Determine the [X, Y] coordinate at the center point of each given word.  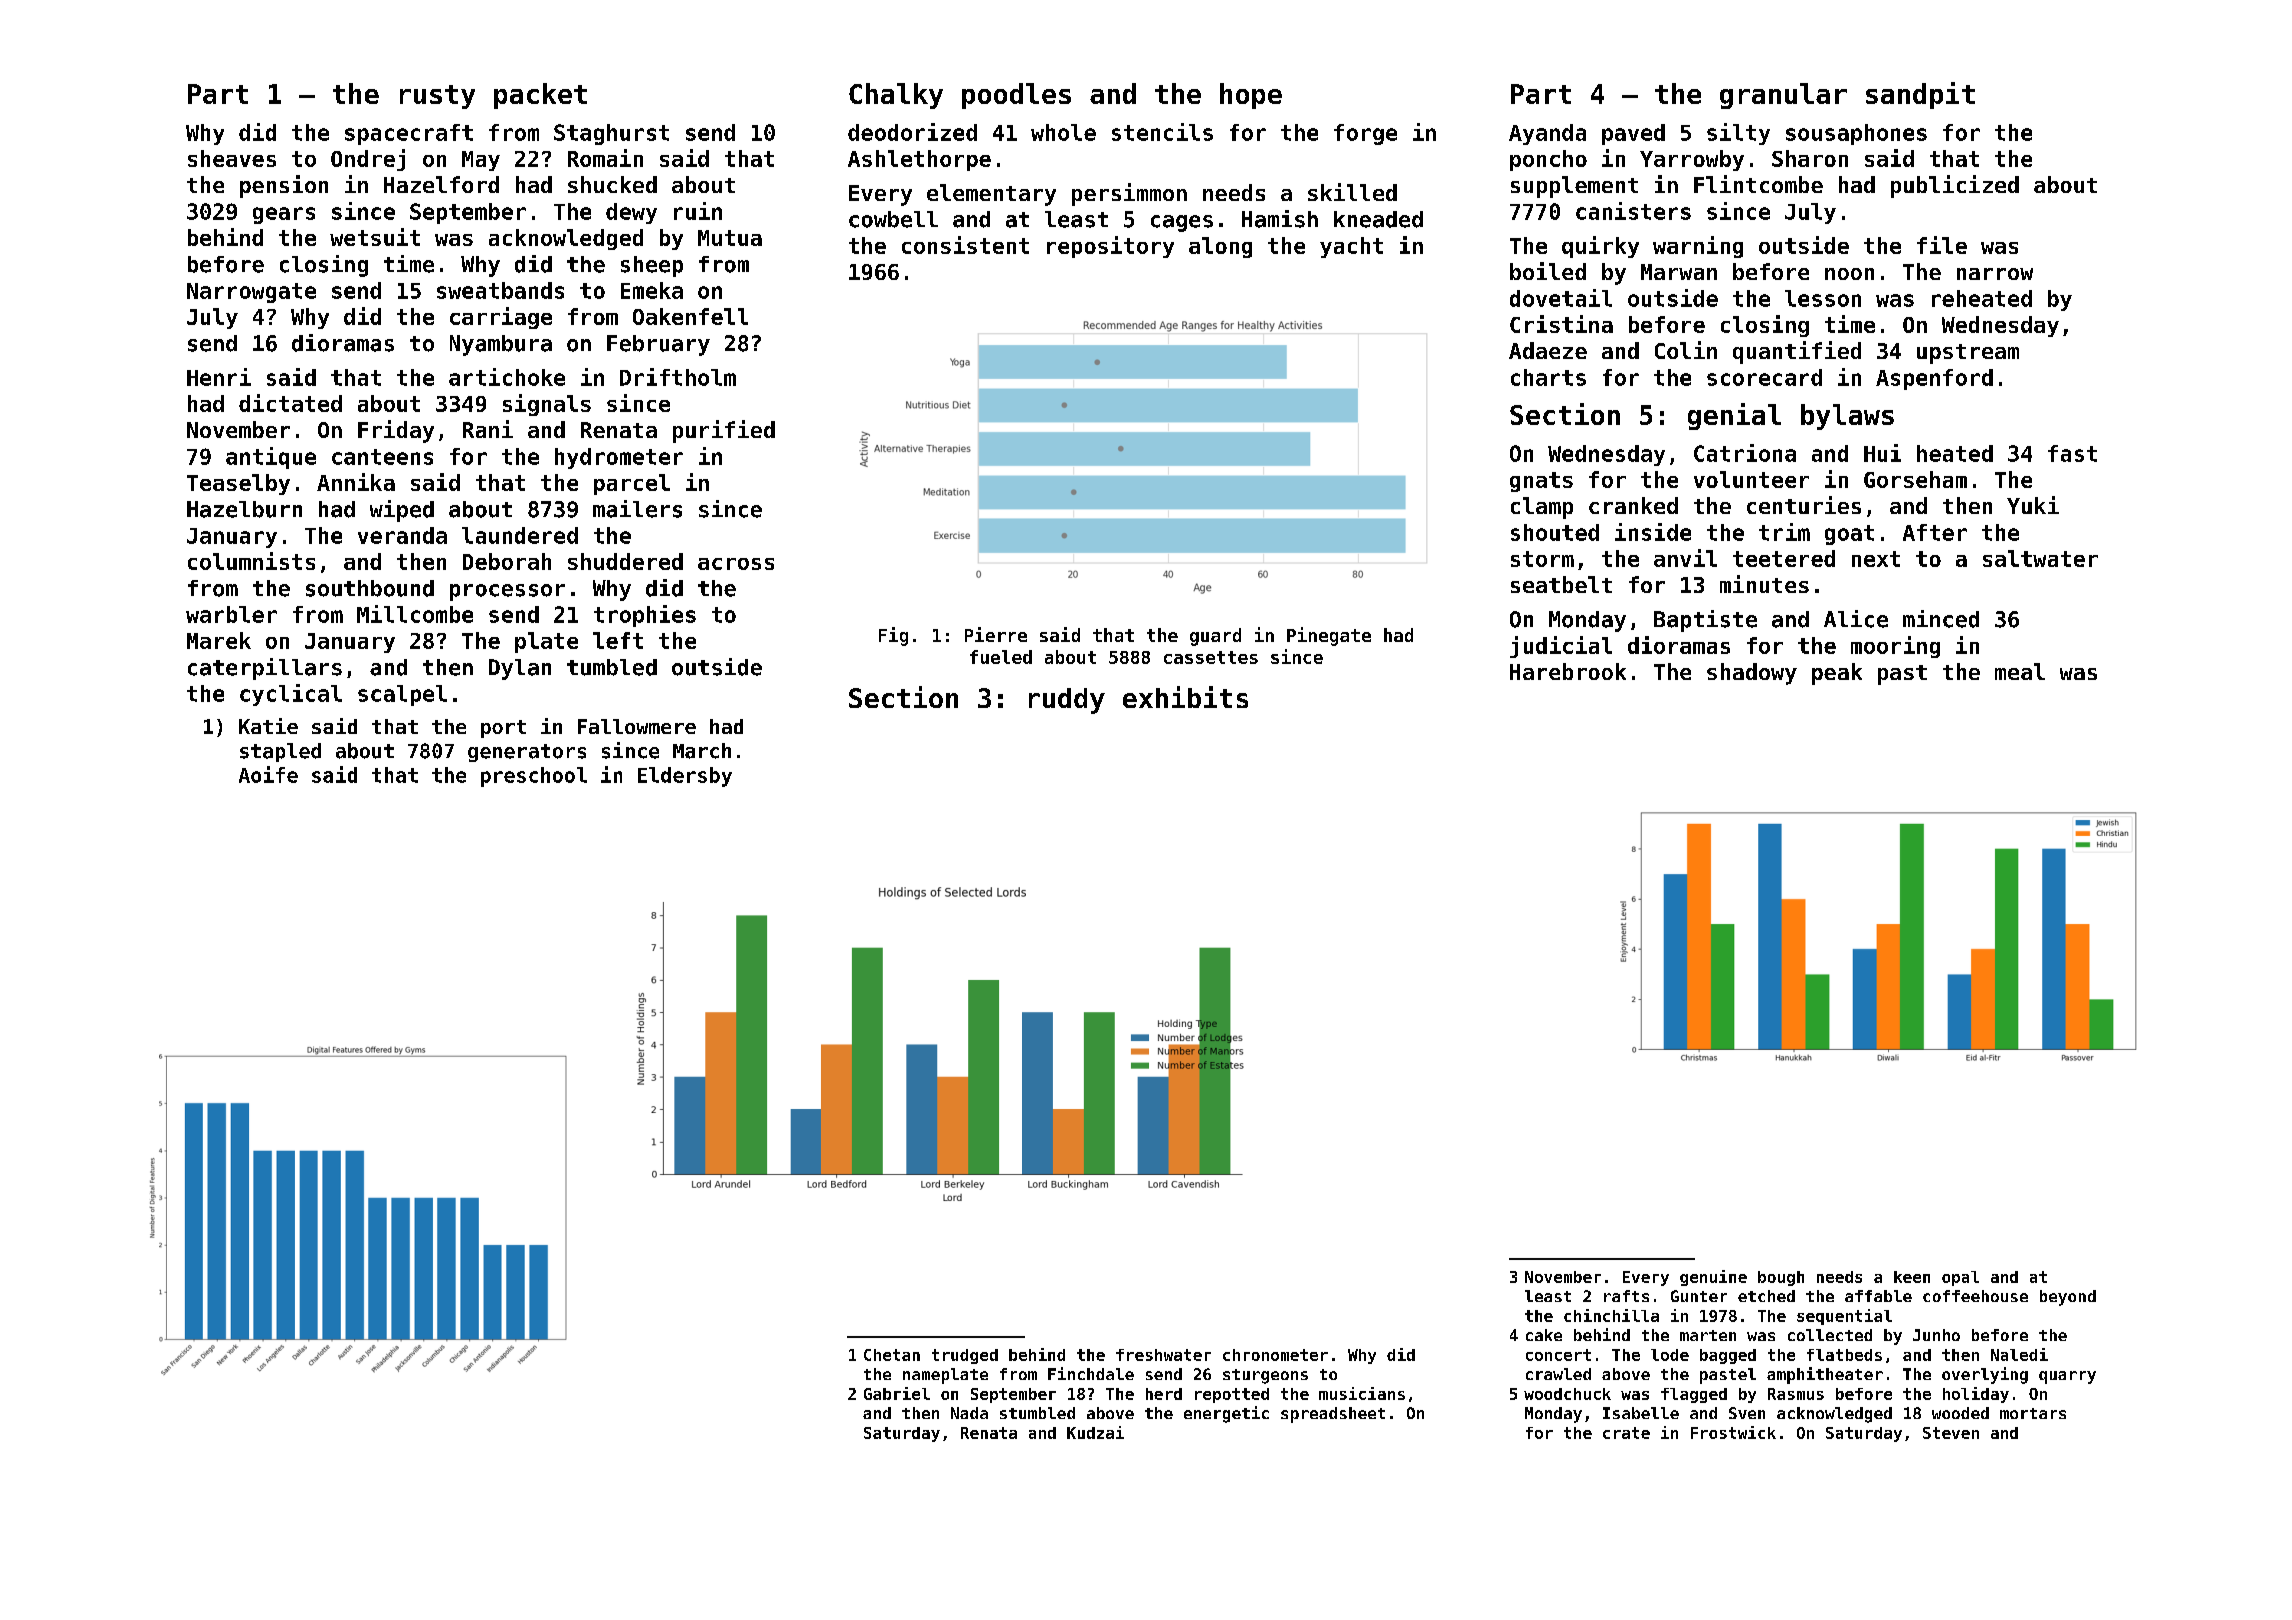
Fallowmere [637, 726]
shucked [612, 184]
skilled [1352, 192]
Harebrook [1568, 671]
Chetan [892, 1355]
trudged [965, 1356]
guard [1215, 637]
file [1942, 245]
